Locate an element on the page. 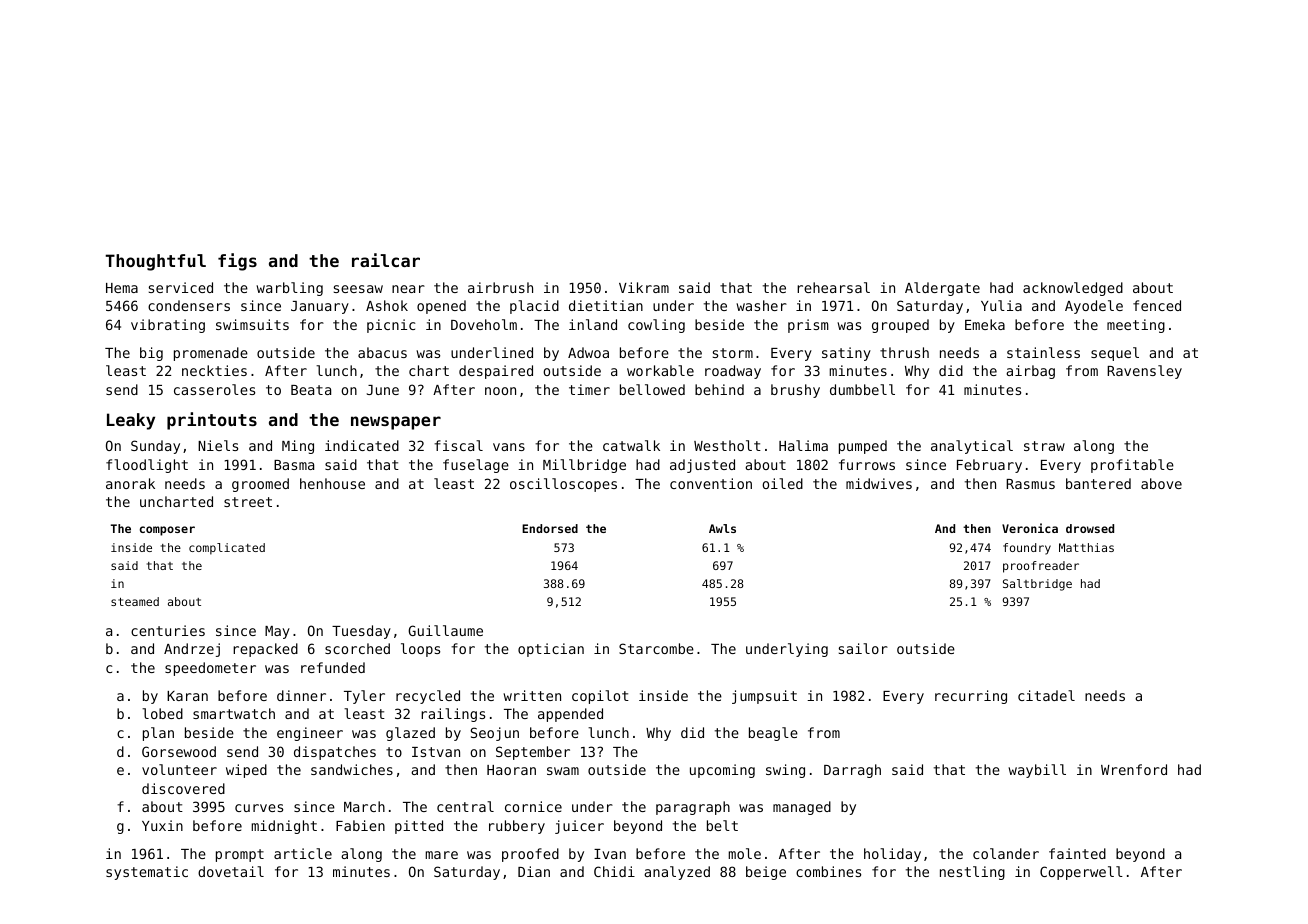  Karan is located at coordinates (187, 696).
